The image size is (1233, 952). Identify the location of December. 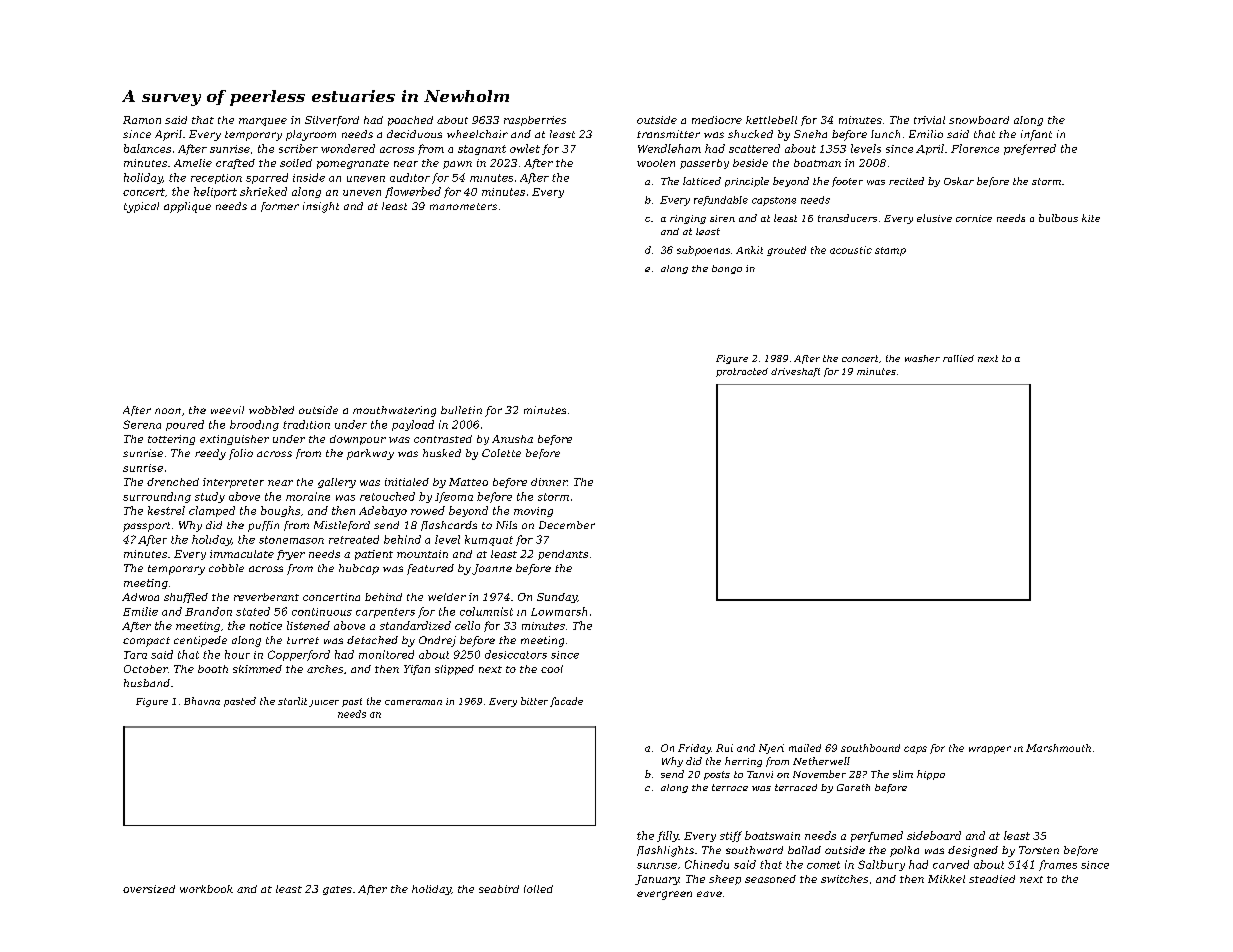
(567, 525).
